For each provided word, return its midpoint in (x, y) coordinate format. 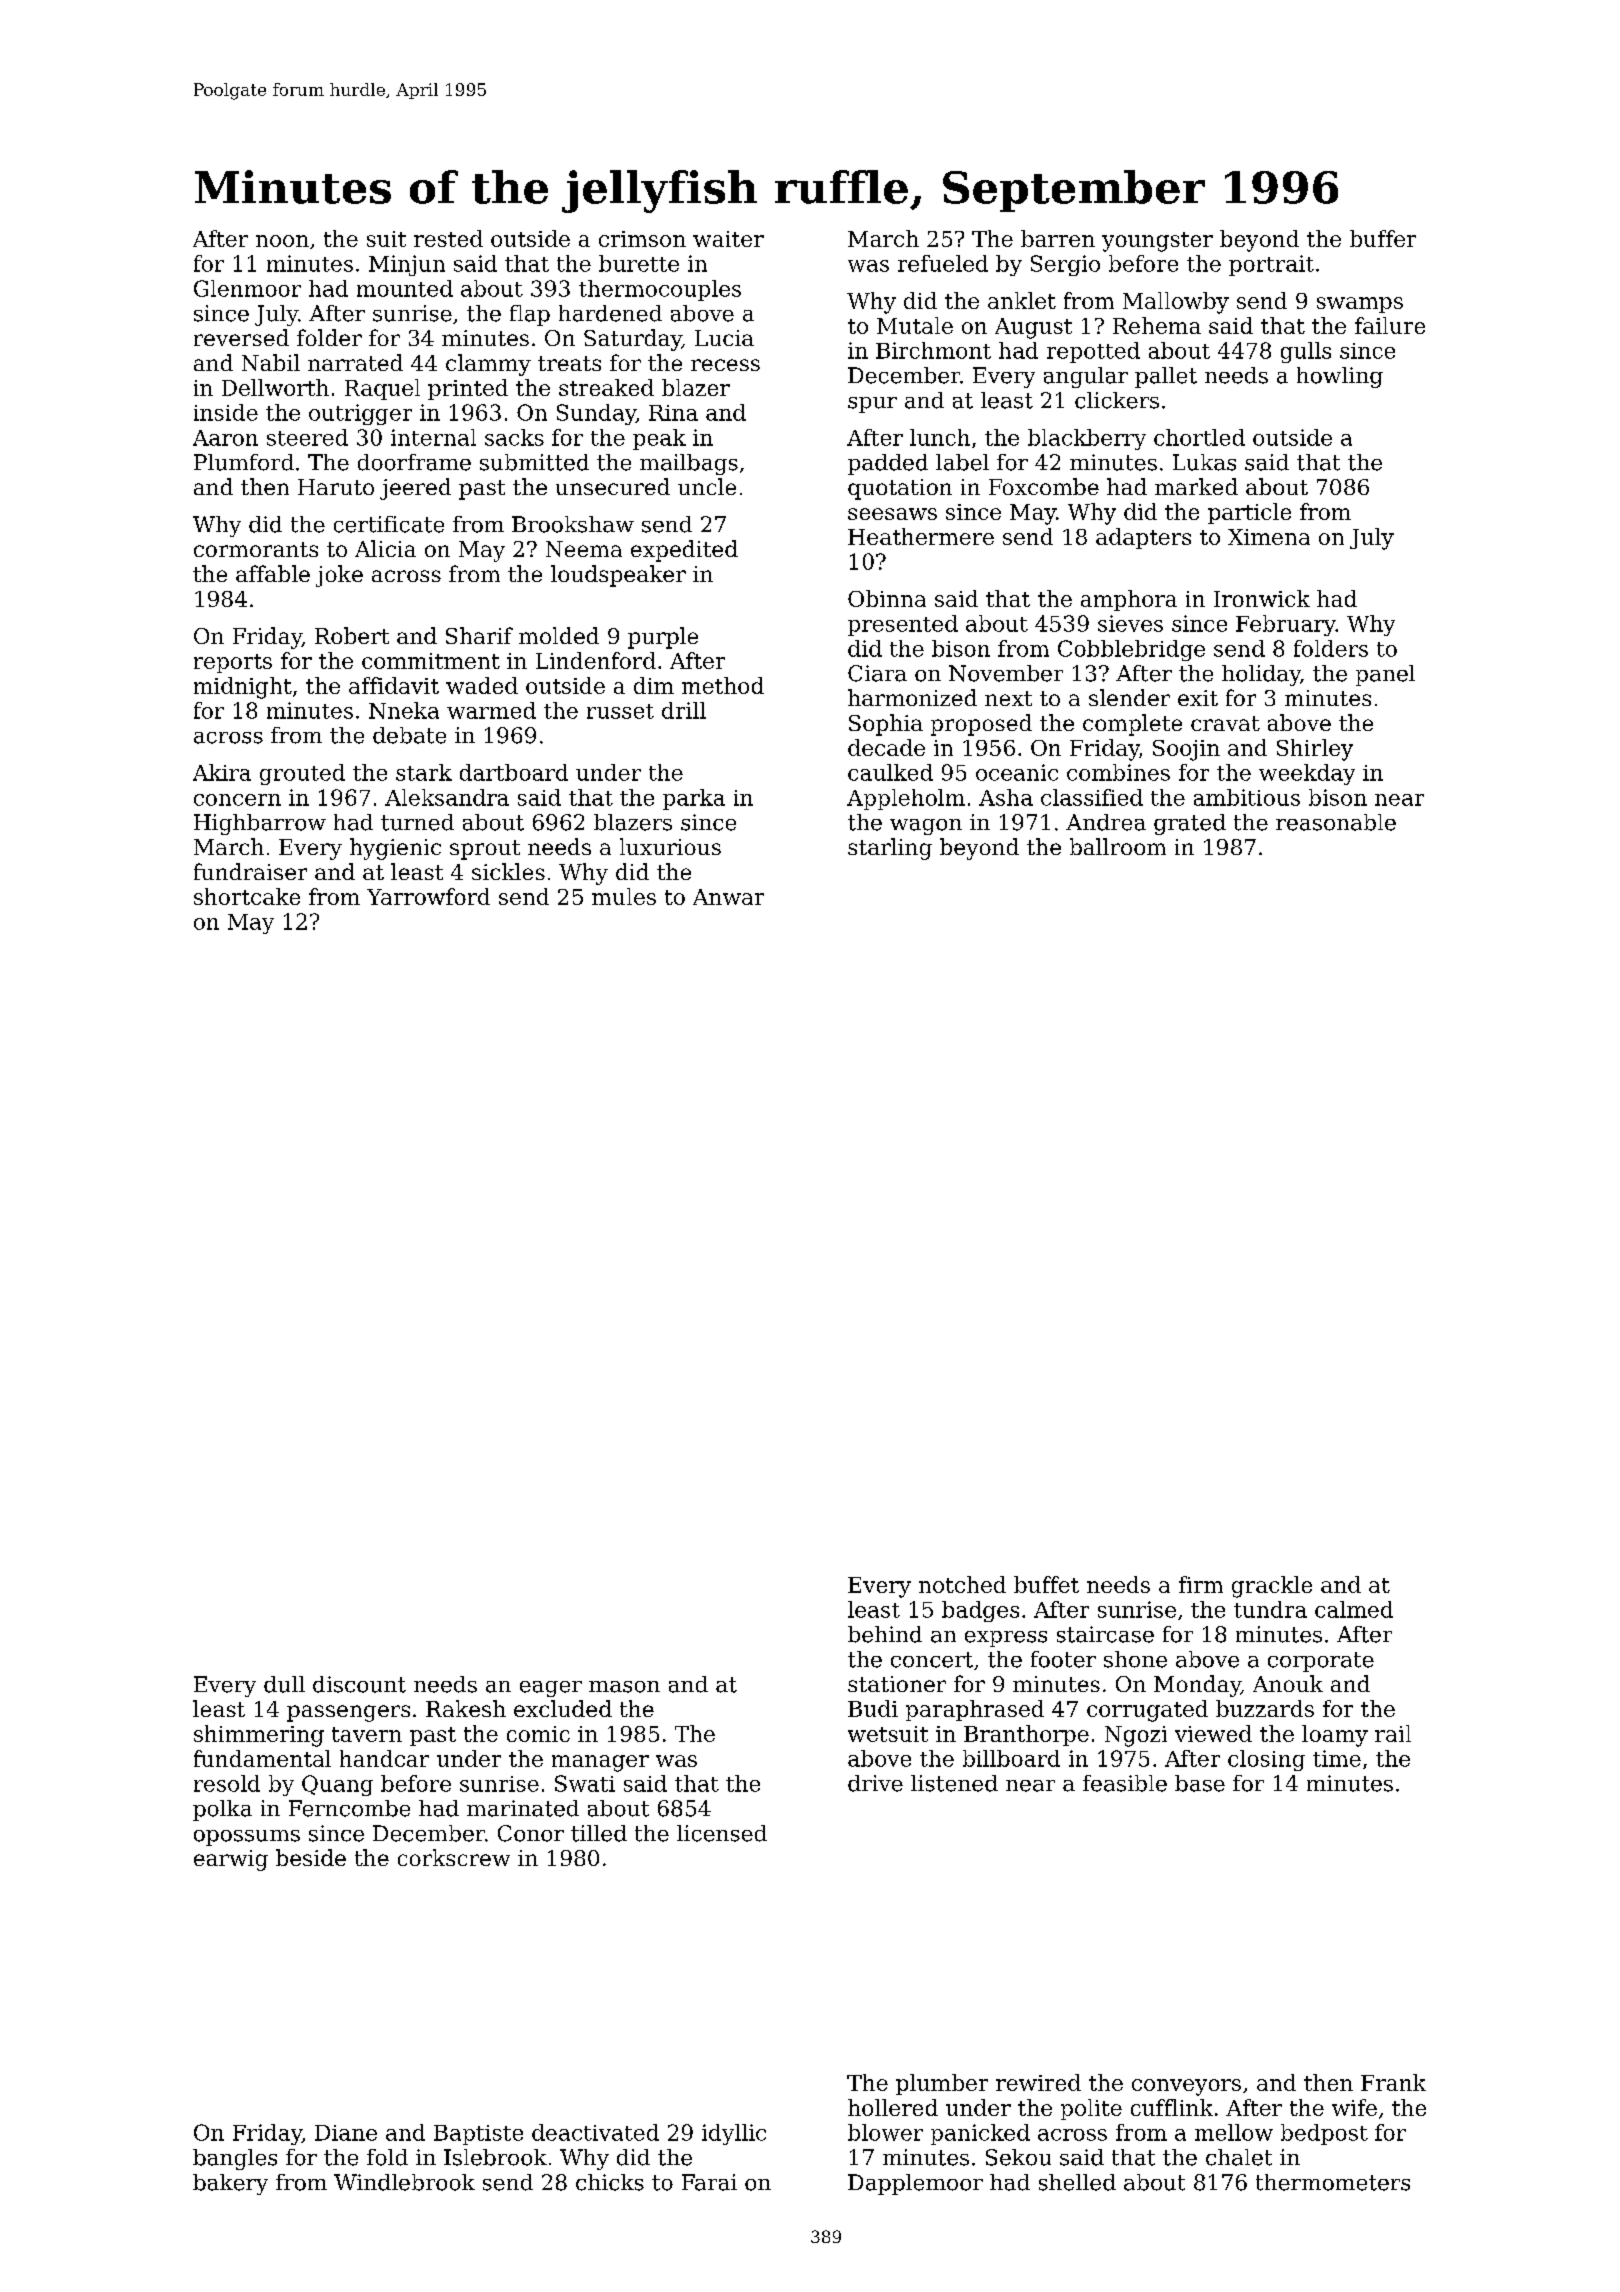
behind (885, 1634)
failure (1390, 325)
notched (962, 1584)
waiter (728, 239)
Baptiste (478, 2135)
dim (654, 685)
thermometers (1333, 2182)
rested (448, 238)
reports (233, 663)
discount (359, 1684)
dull (284, 1684)
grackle (1272, 1587)
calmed (1354, 1609)
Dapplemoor (915, 2184)
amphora (1129, 600)
